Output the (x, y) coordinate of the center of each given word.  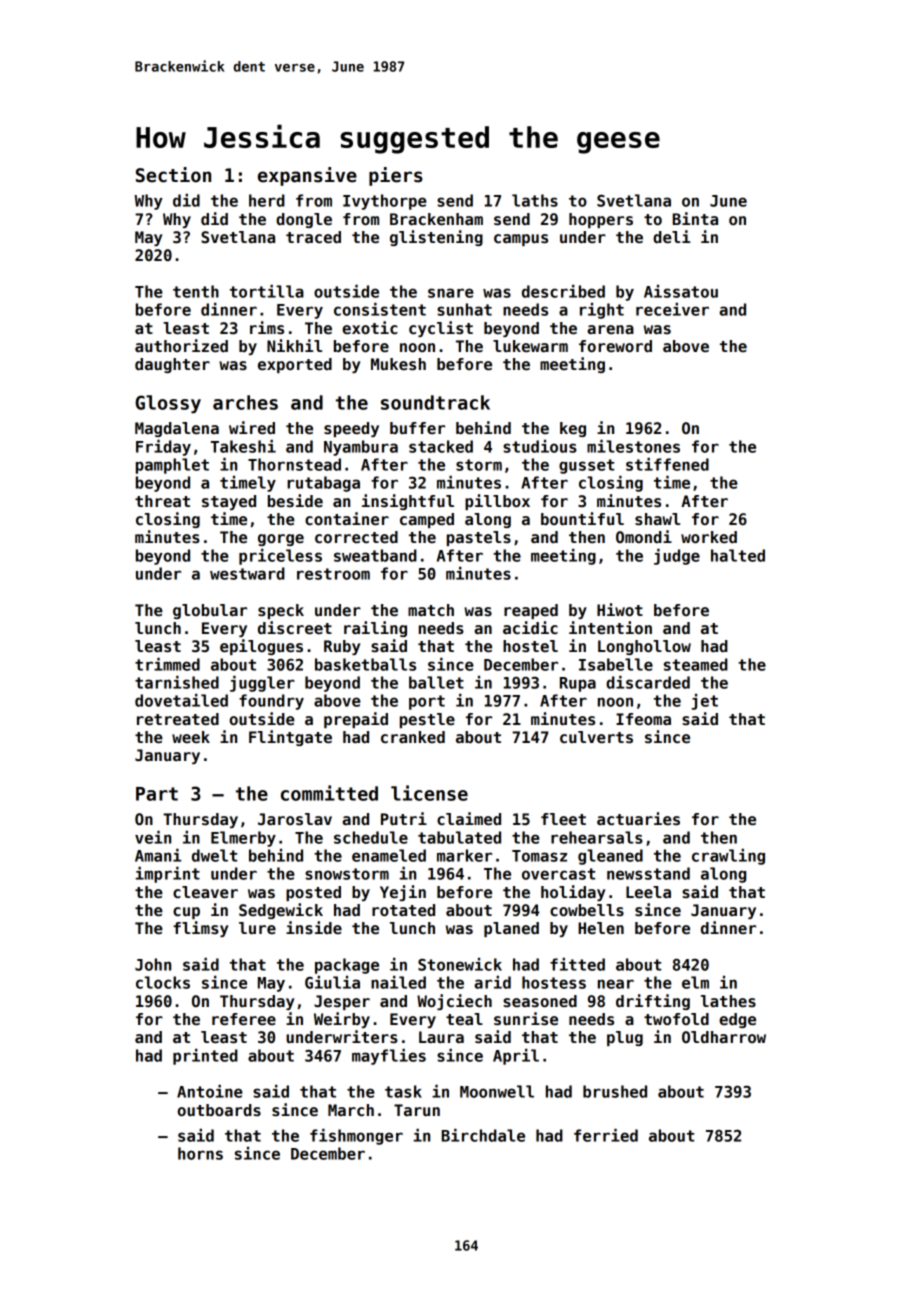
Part (157, 794)
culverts (596, 737)
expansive (307, 176)
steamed (696, 664)
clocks (163, 982)
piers (396, 176)
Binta (695, 218)
